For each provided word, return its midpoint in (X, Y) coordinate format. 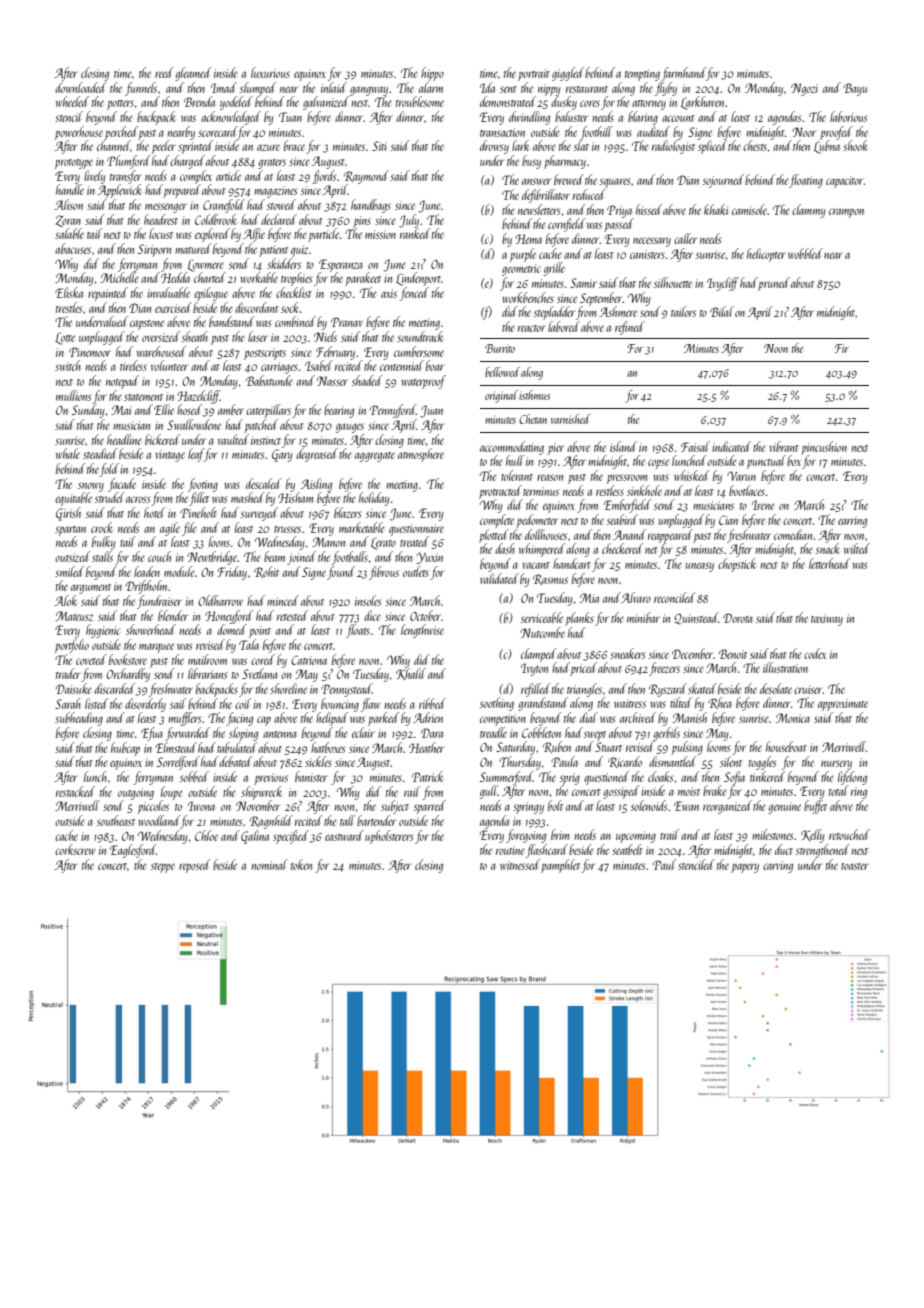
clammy (809, 211)
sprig (570, 779)
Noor (804, 132)
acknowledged (231, 118)
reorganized (727, 807)
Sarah (68, 703)
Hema (528, 239)
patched (261, 426)
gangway (369, 91)
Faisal (695, 446)
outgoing (136, 794)
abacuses (73, 248)
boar (435, 365)
